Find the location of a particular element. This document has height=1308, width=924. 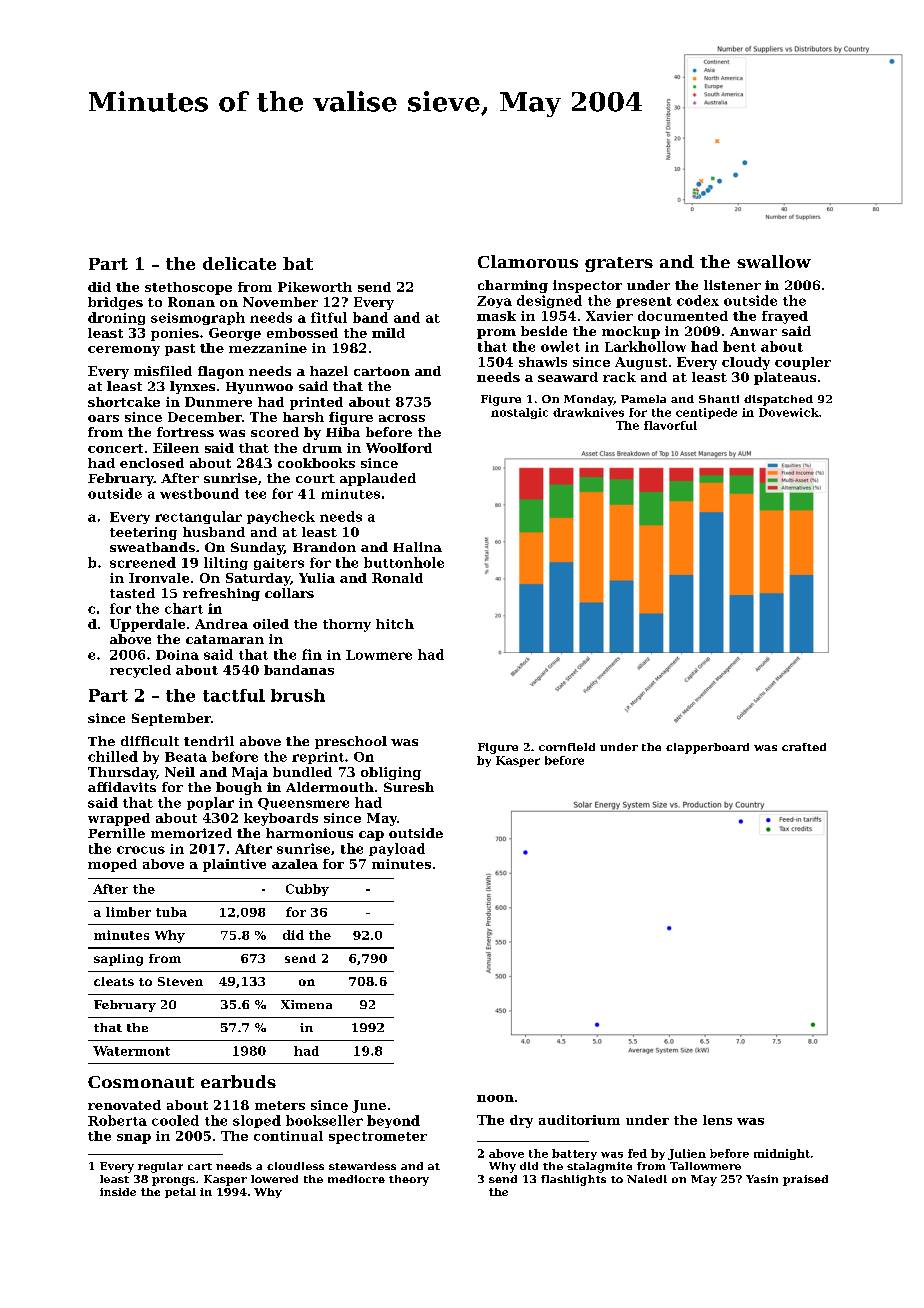

continual is located at coordinates (288, 1136).
